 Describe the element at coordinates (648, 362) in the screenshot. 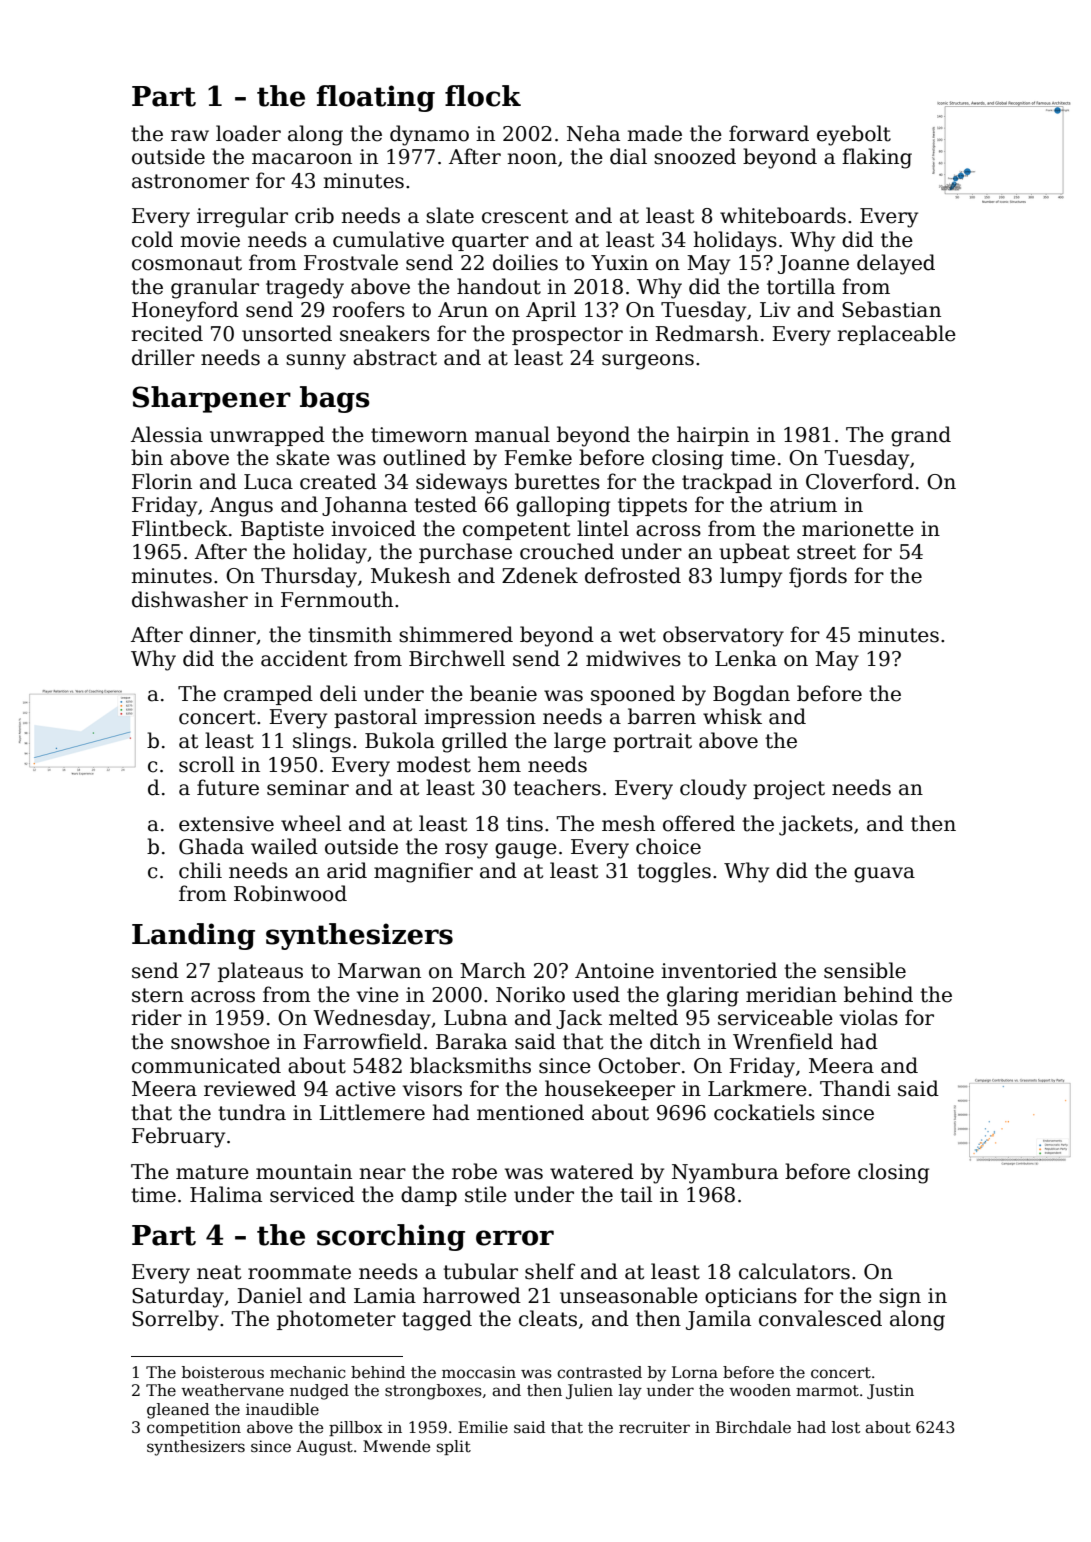

I see `surgeons` at that location.
